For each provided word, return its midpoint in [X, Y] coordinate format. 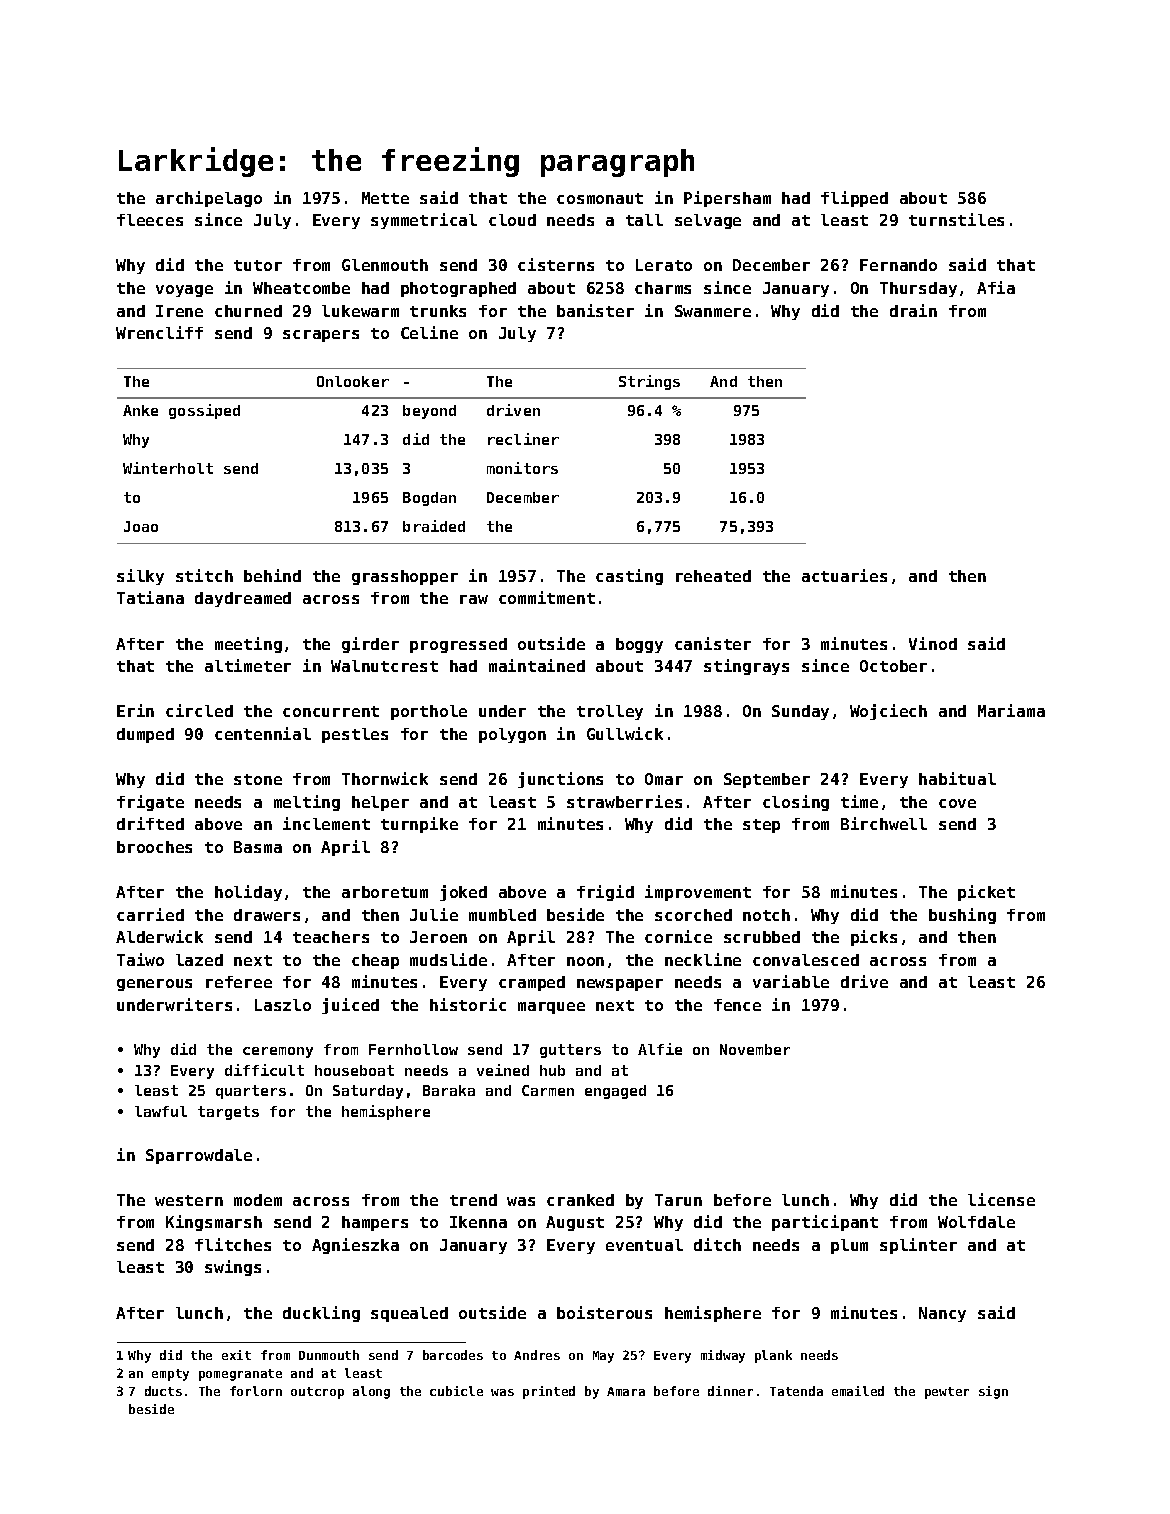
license [1001, 1199]
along [371, 1392]
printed [549, 1392]
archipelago [209, 199]
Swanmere [713, 311]
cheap [375, 961]
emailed [858, 1391]
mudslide [448, 959]
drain [913, 310]
